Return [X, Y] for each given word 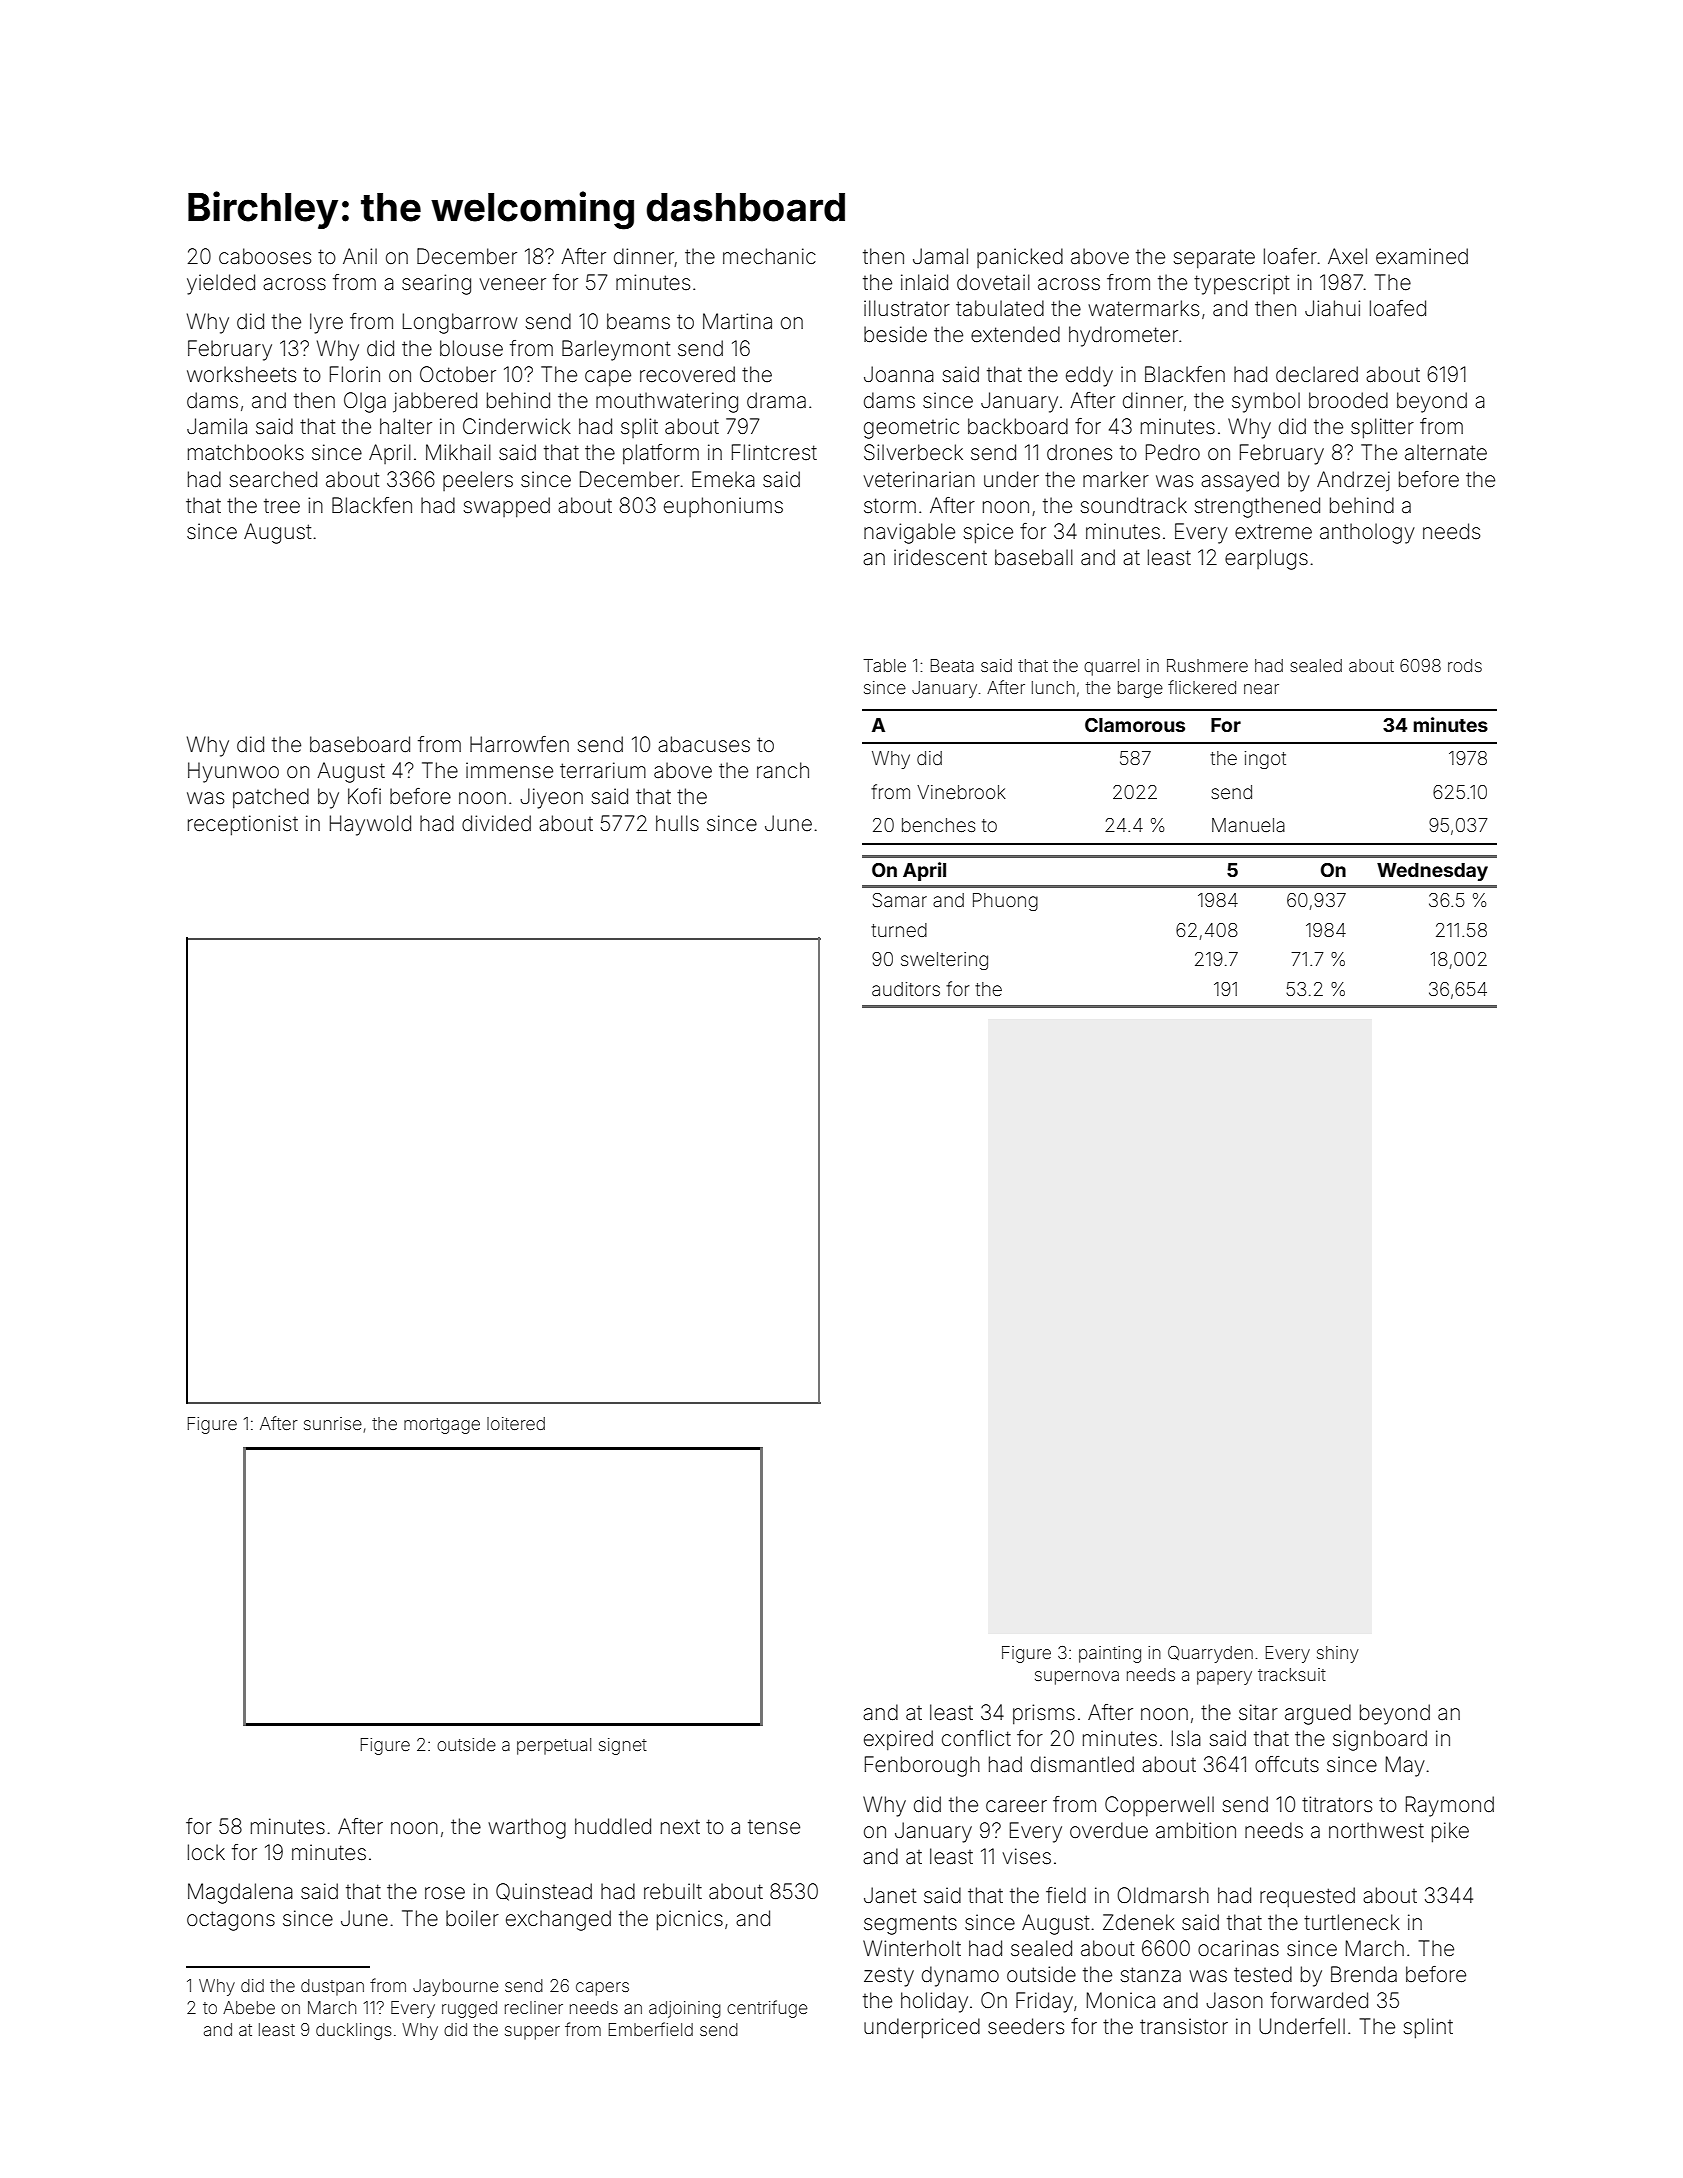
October [458, 374]
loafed [1398, 308]
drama [776, 400]
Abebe [249, 2007]
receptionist [243, 825]
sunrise [333, 1423]
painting [1110, 1654]
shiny [1338, 1654]
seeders [1026, 2026]
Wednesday [1432, 872]
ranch [783, 770]
